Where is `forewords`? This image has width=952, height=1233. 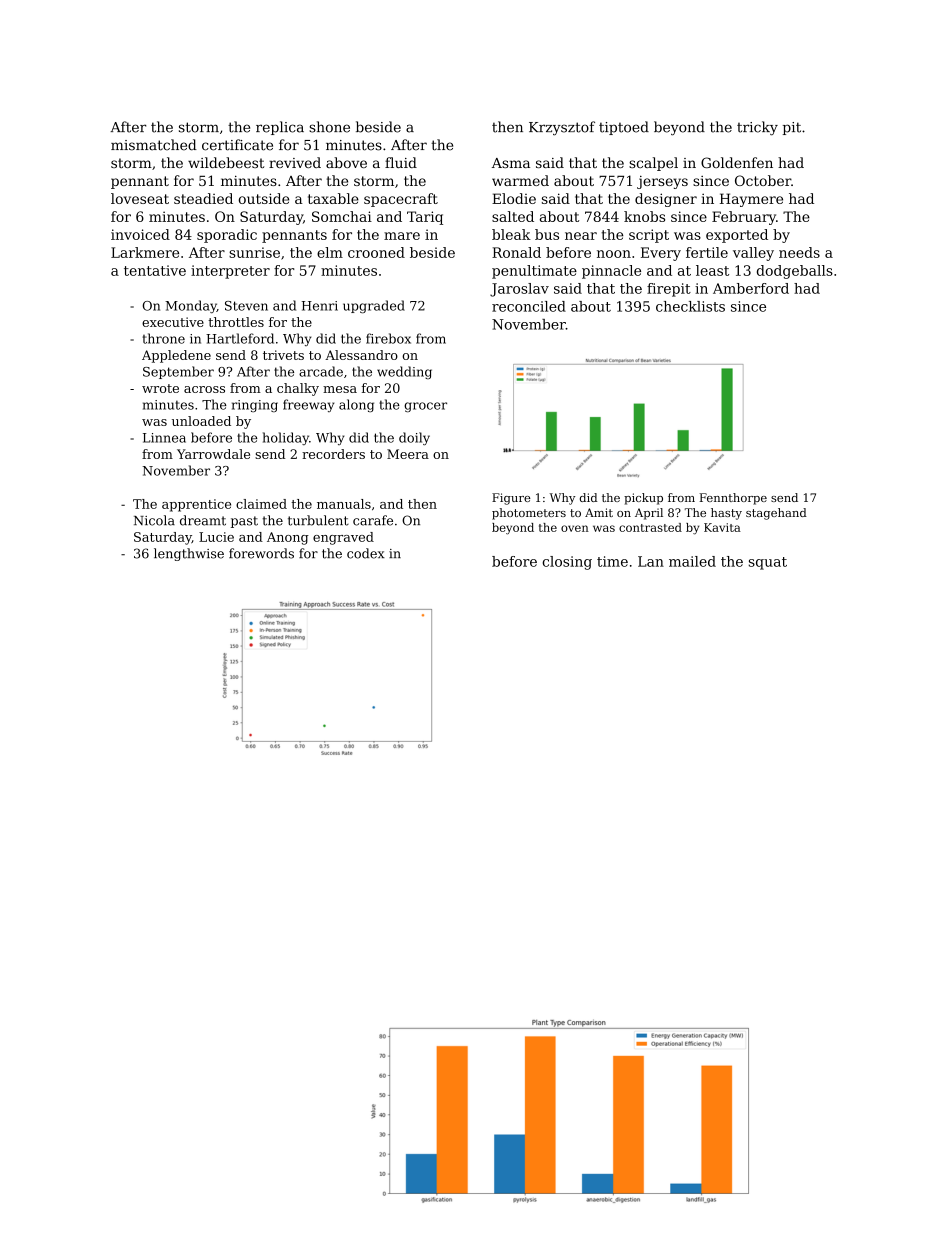
forewords is located at coordinates (261, 553).
